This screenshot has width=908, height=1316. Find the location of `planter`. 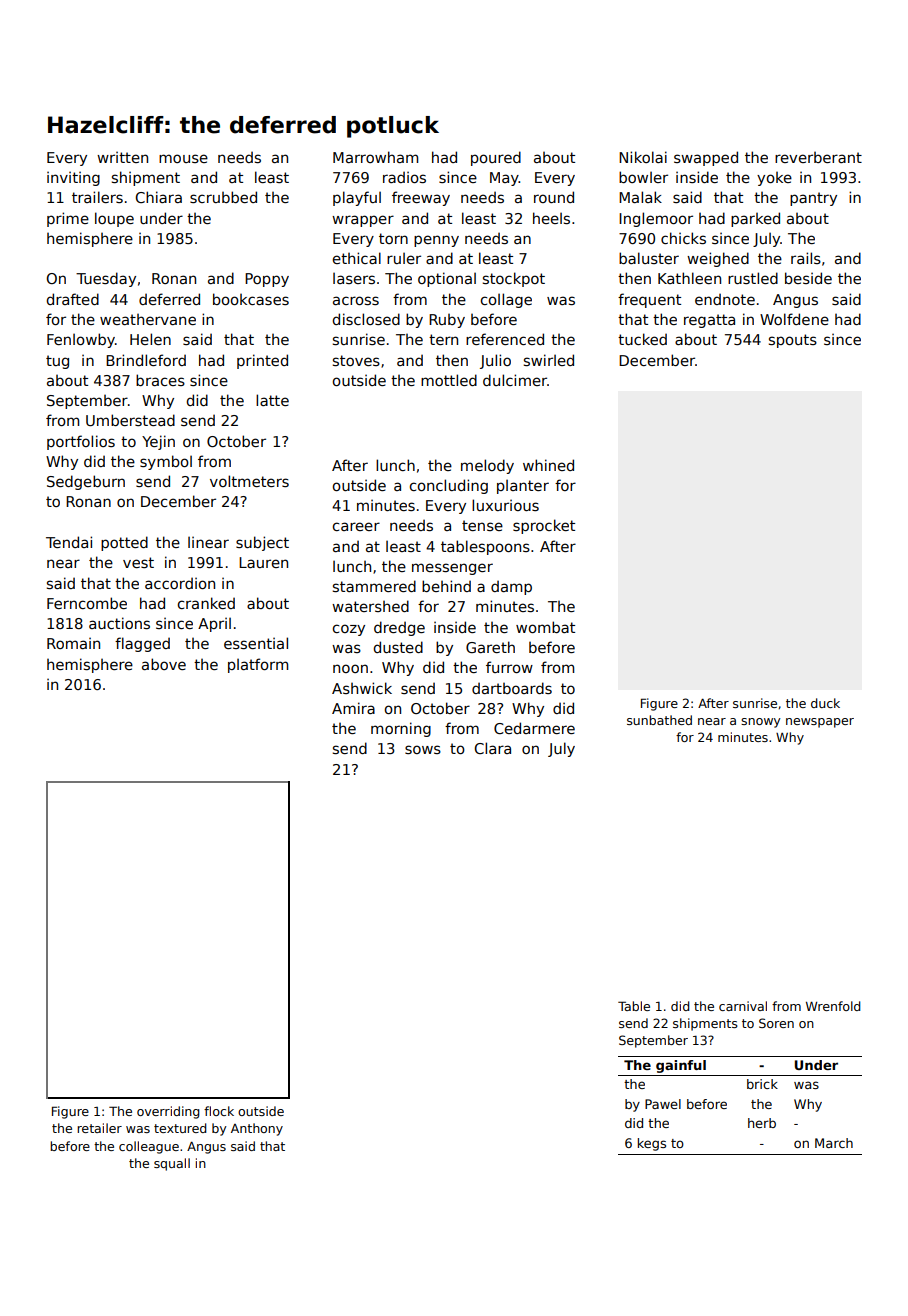

planter is located at coordinates (523, 486).
